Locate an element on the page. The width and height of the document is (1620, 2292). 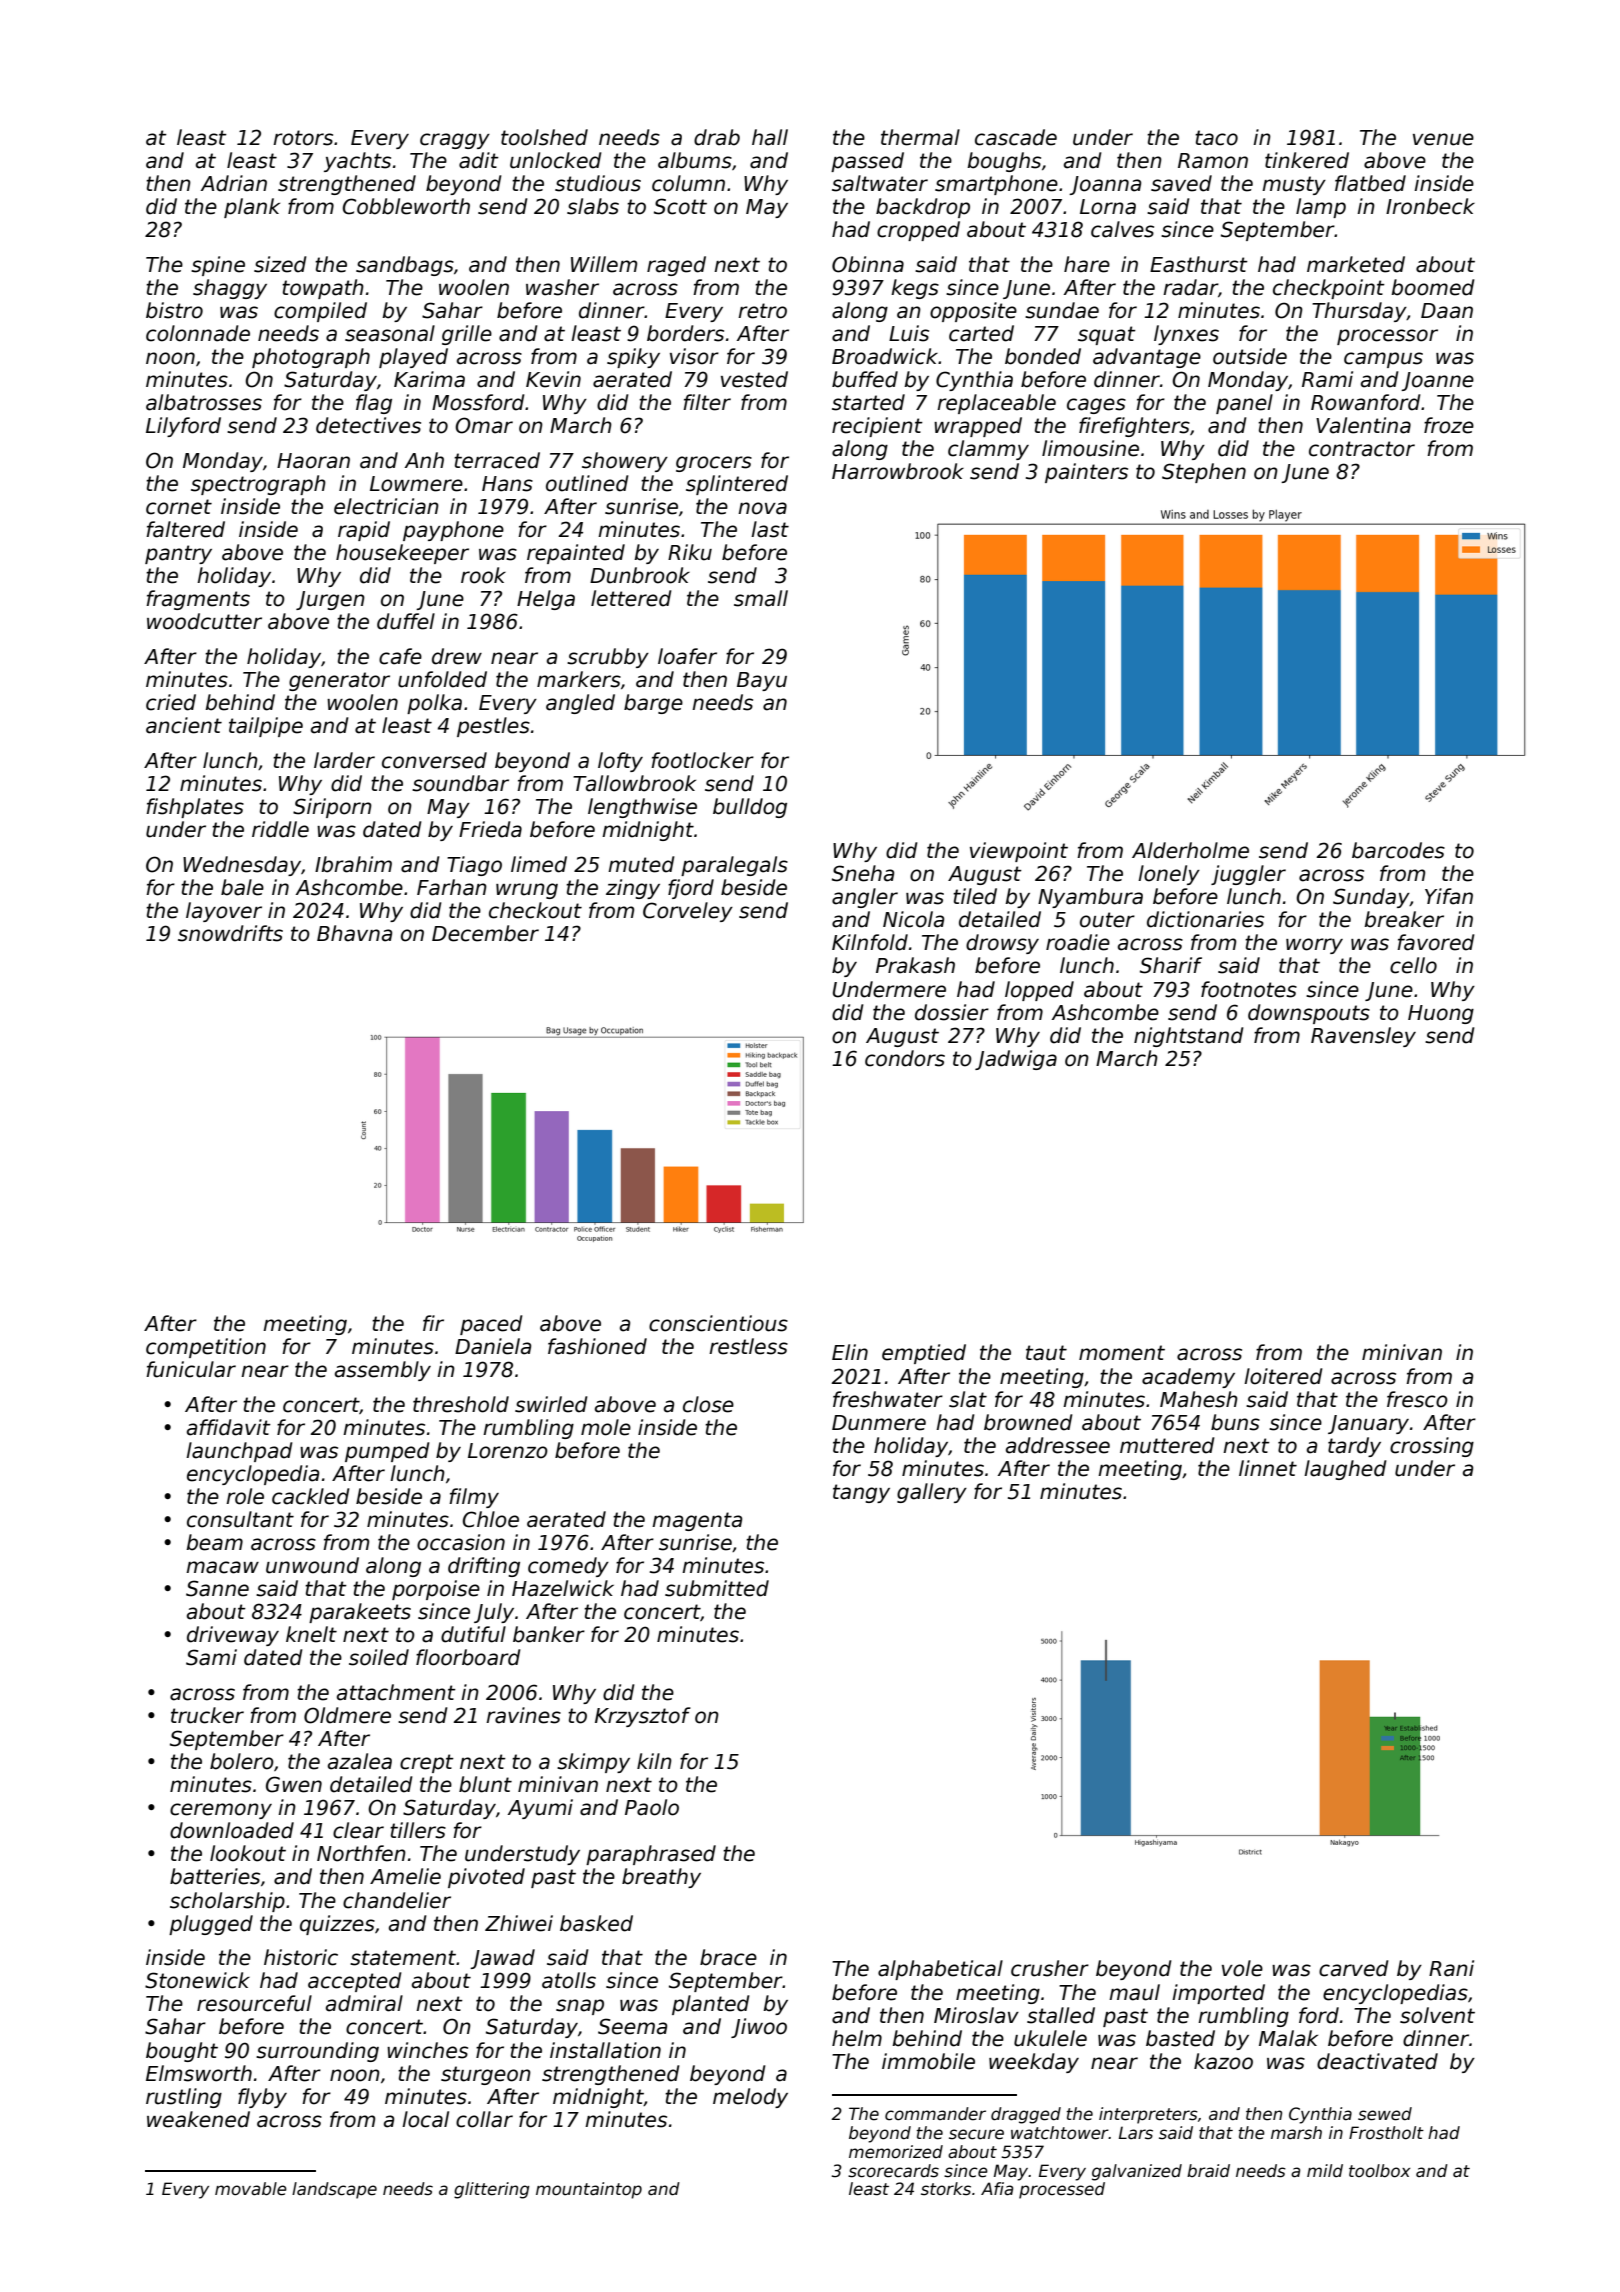
freshwater is located at coordinates (888, 1399).
